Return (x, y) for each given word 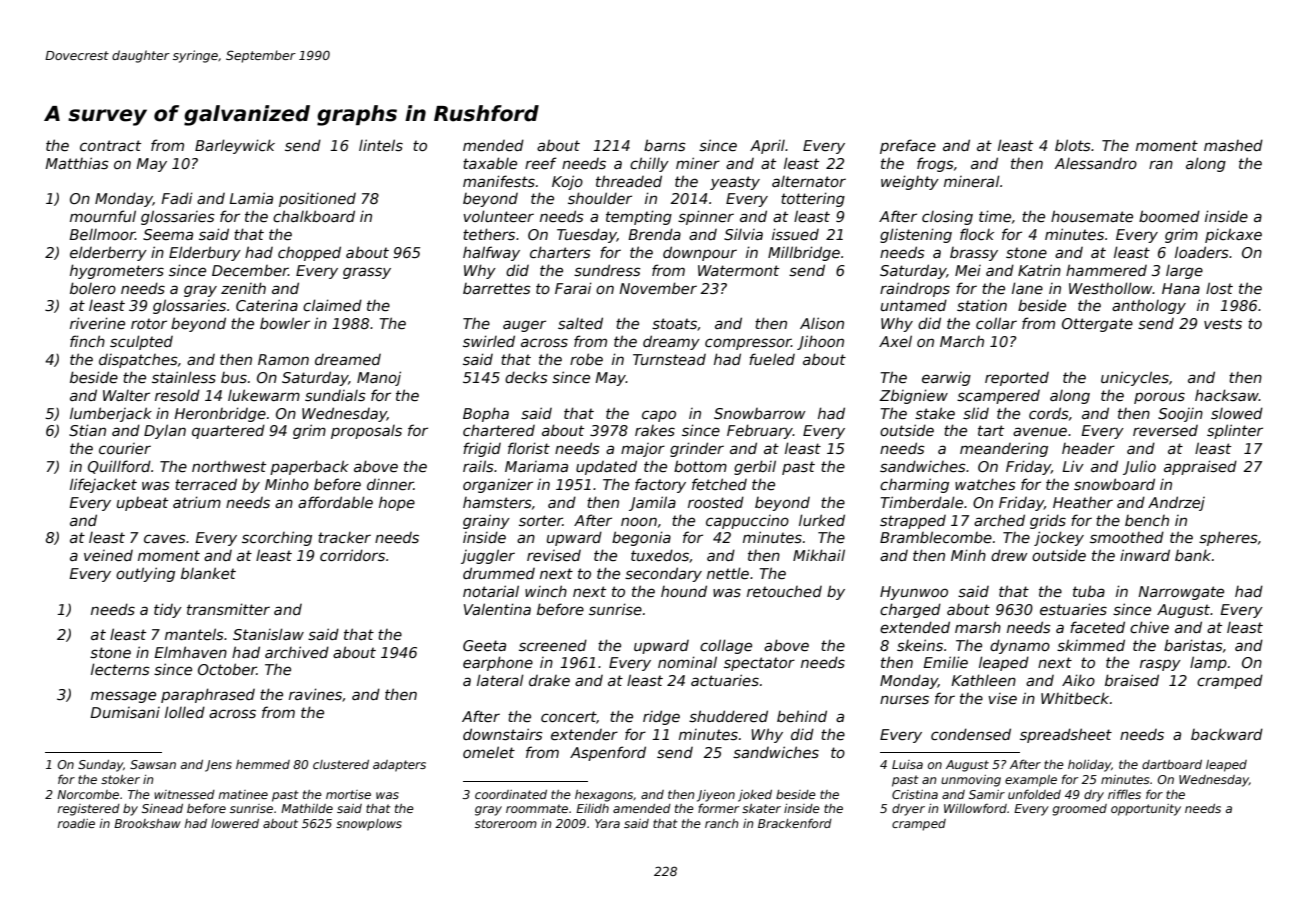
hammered (1106, 270)
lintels (381, 145)
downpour (700, 253)
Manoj (379, 378)
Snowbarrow (760, 413)
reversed (1165, 430)
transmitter (228, 609)
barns (665, 145)
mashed (1233, 145)
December (250, 270)
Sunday (100, 766)
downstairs (503, 734)
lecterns (120, 669)
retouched (784, 591)
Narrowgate (1181, 593)
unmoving (971, 781)
